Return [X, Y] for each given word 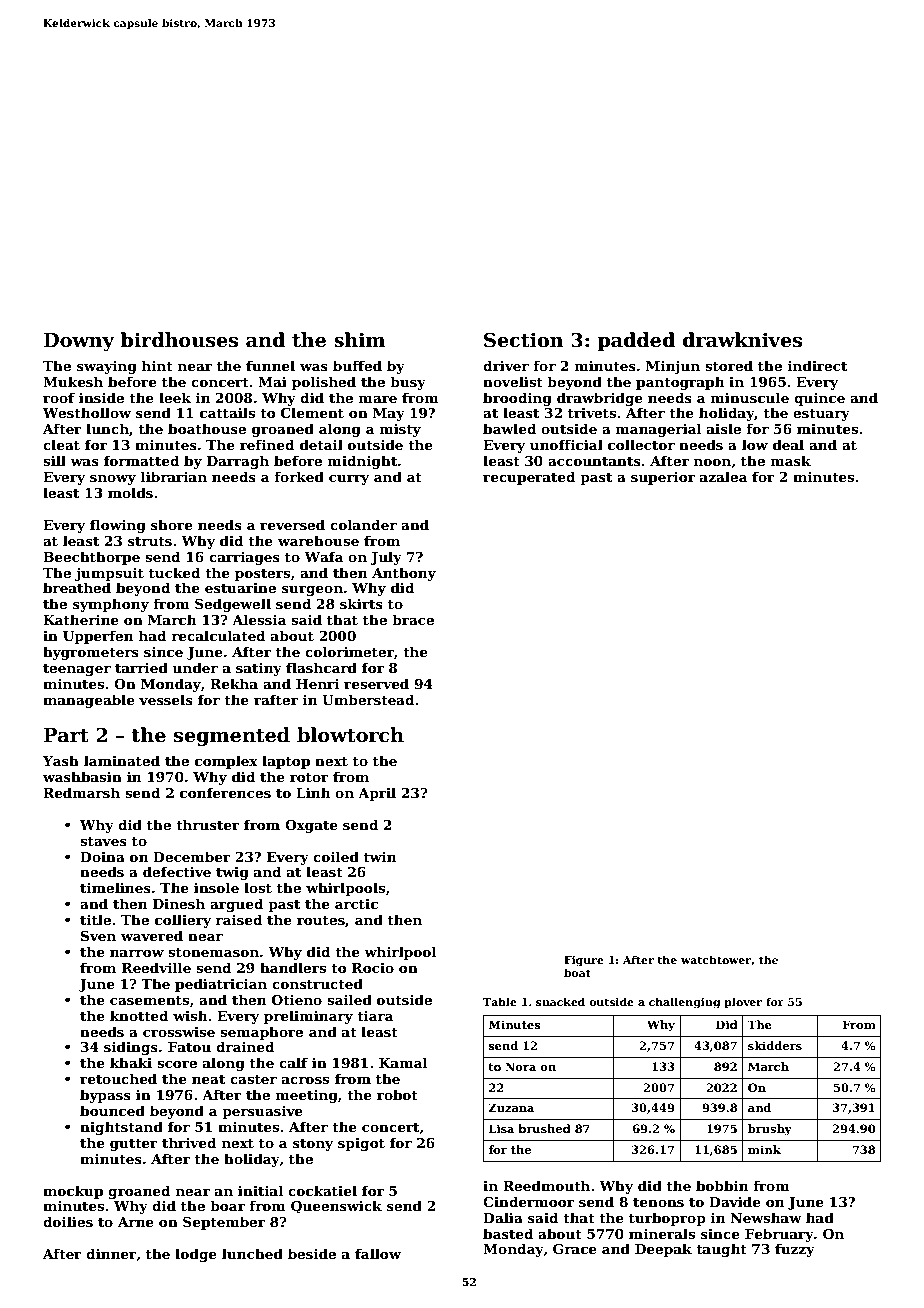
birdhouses [179, 340]
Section [523, 340]
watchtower [716, 959]
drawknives [742, 340]
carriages [244, 558]
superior [663, 478]
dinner [111, 1254]
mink [764, 1149]
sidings [131, 1048]
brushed [544, 1128]
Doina [102, 857]
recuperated [529, 478]
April [377, 794]
